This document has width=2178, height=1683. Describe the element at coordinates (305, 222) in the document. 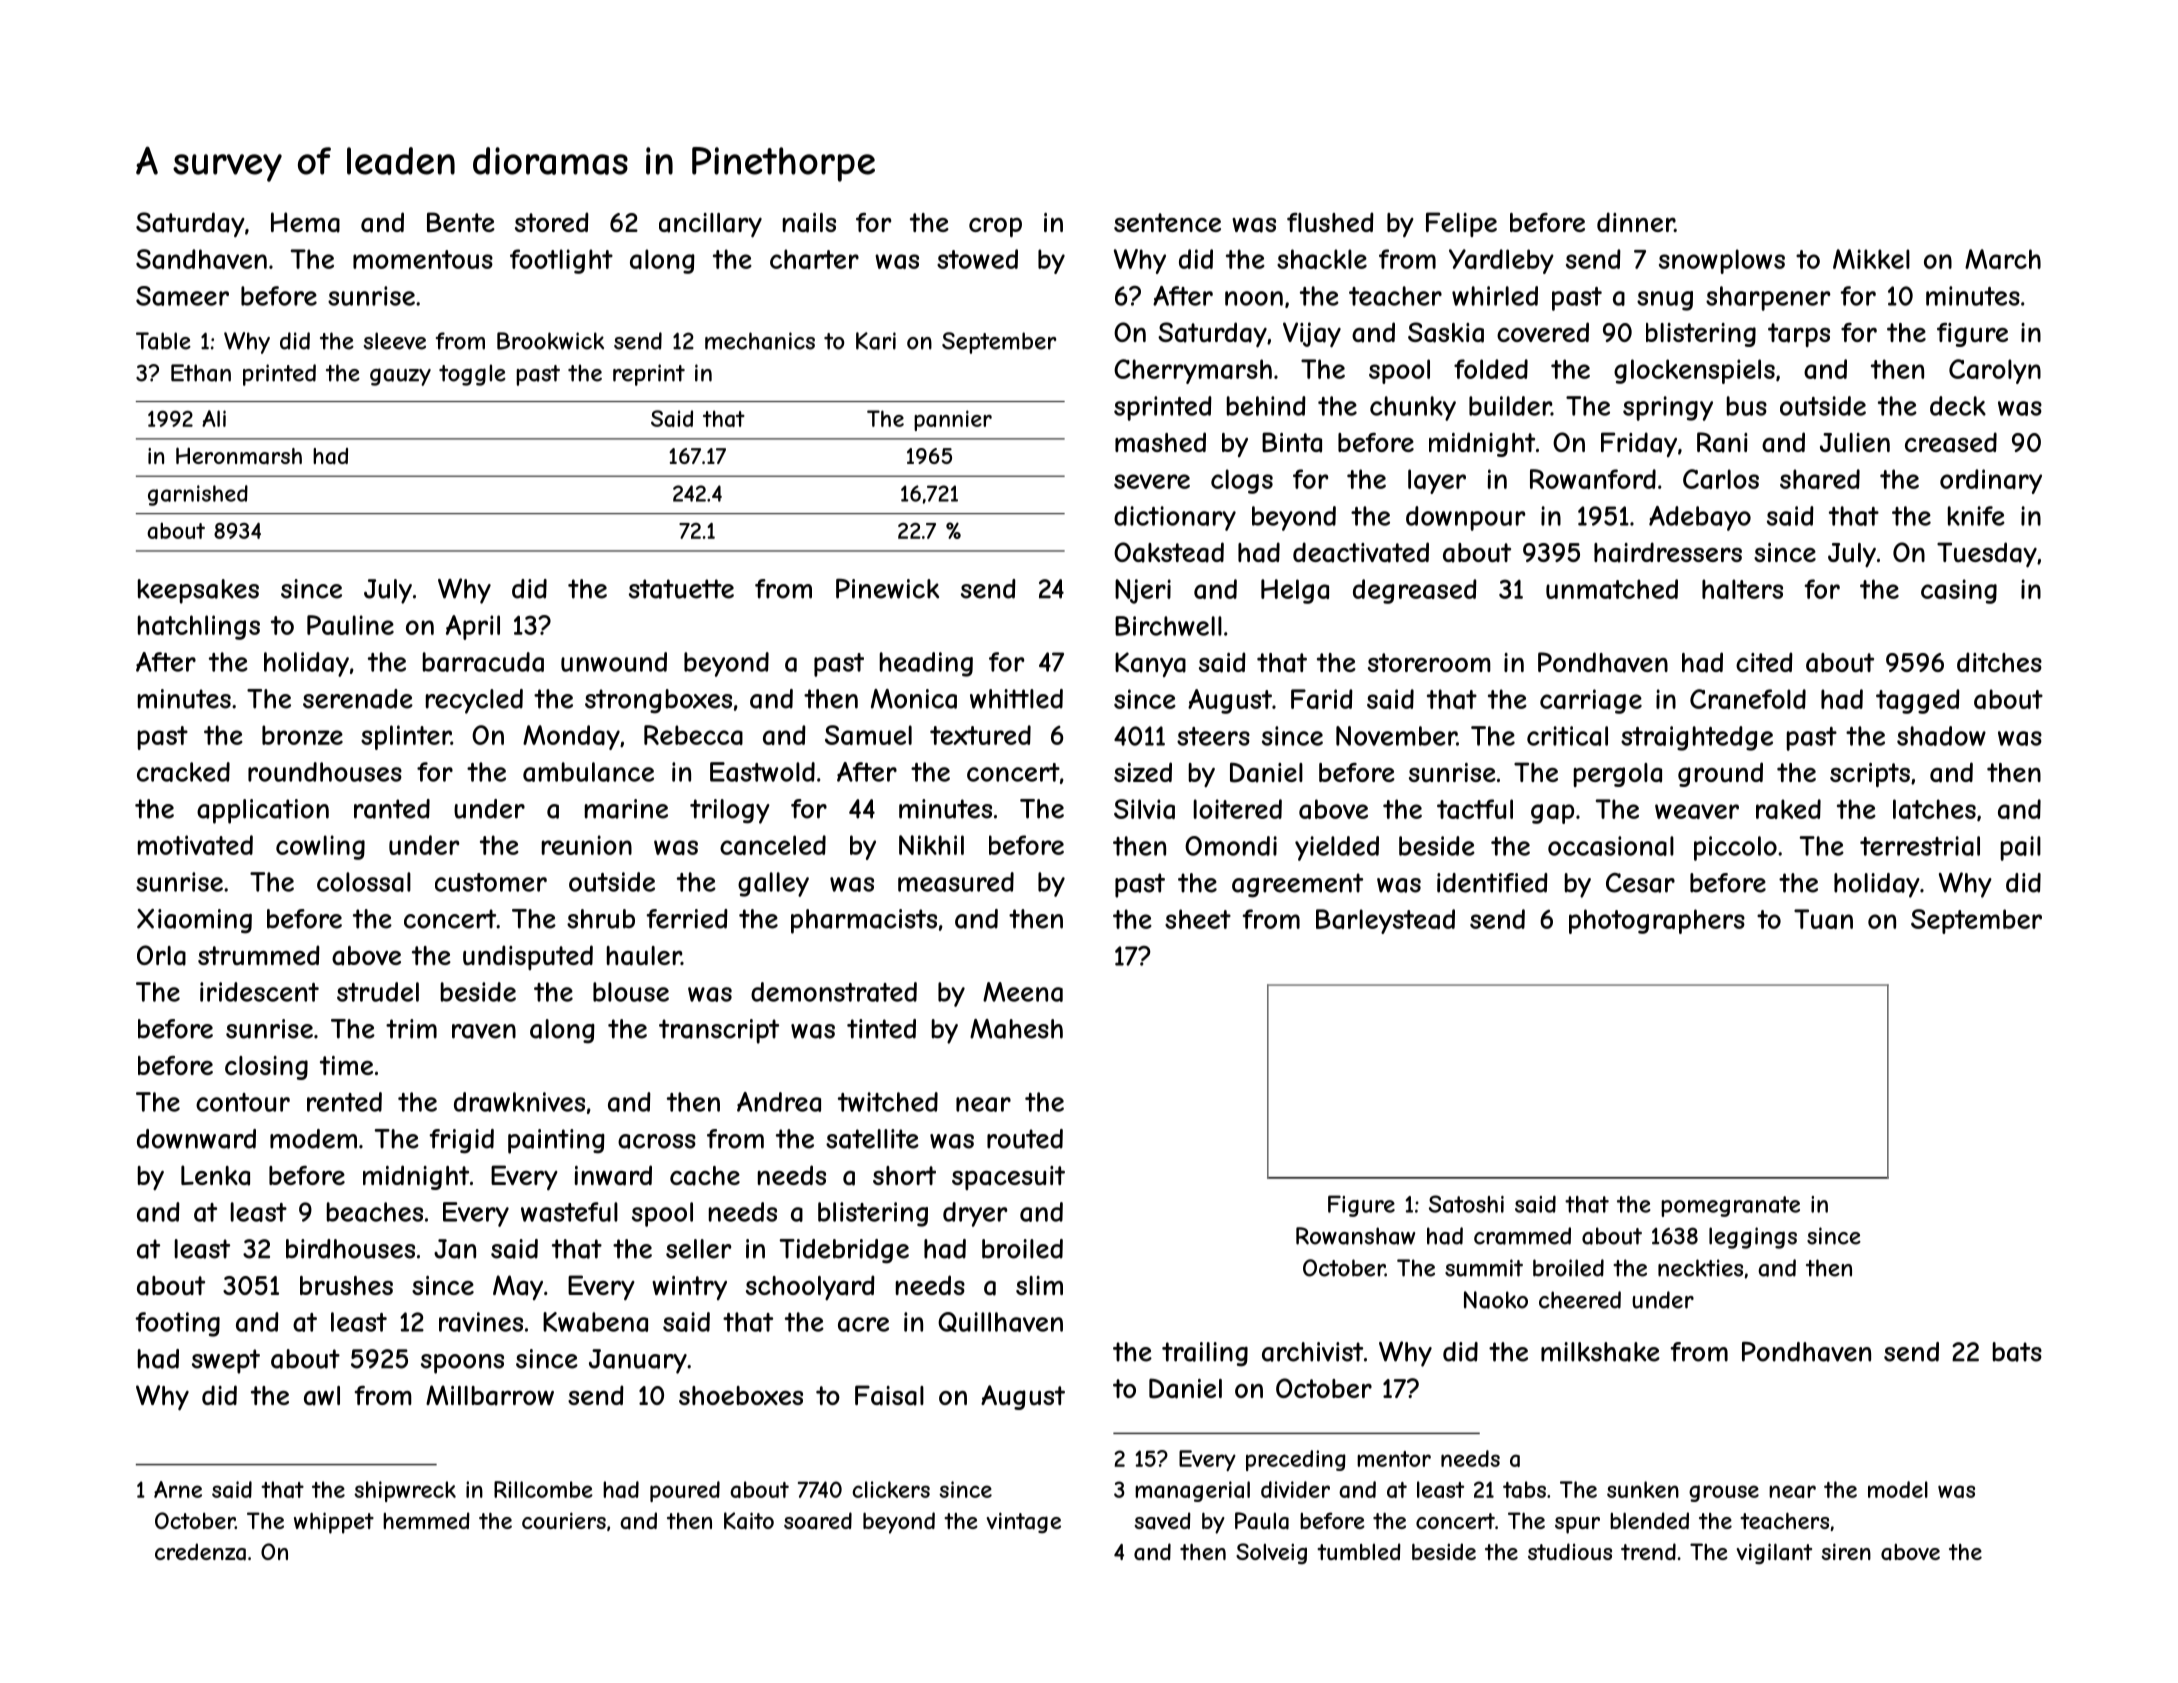

I see `Hema` at that location.
